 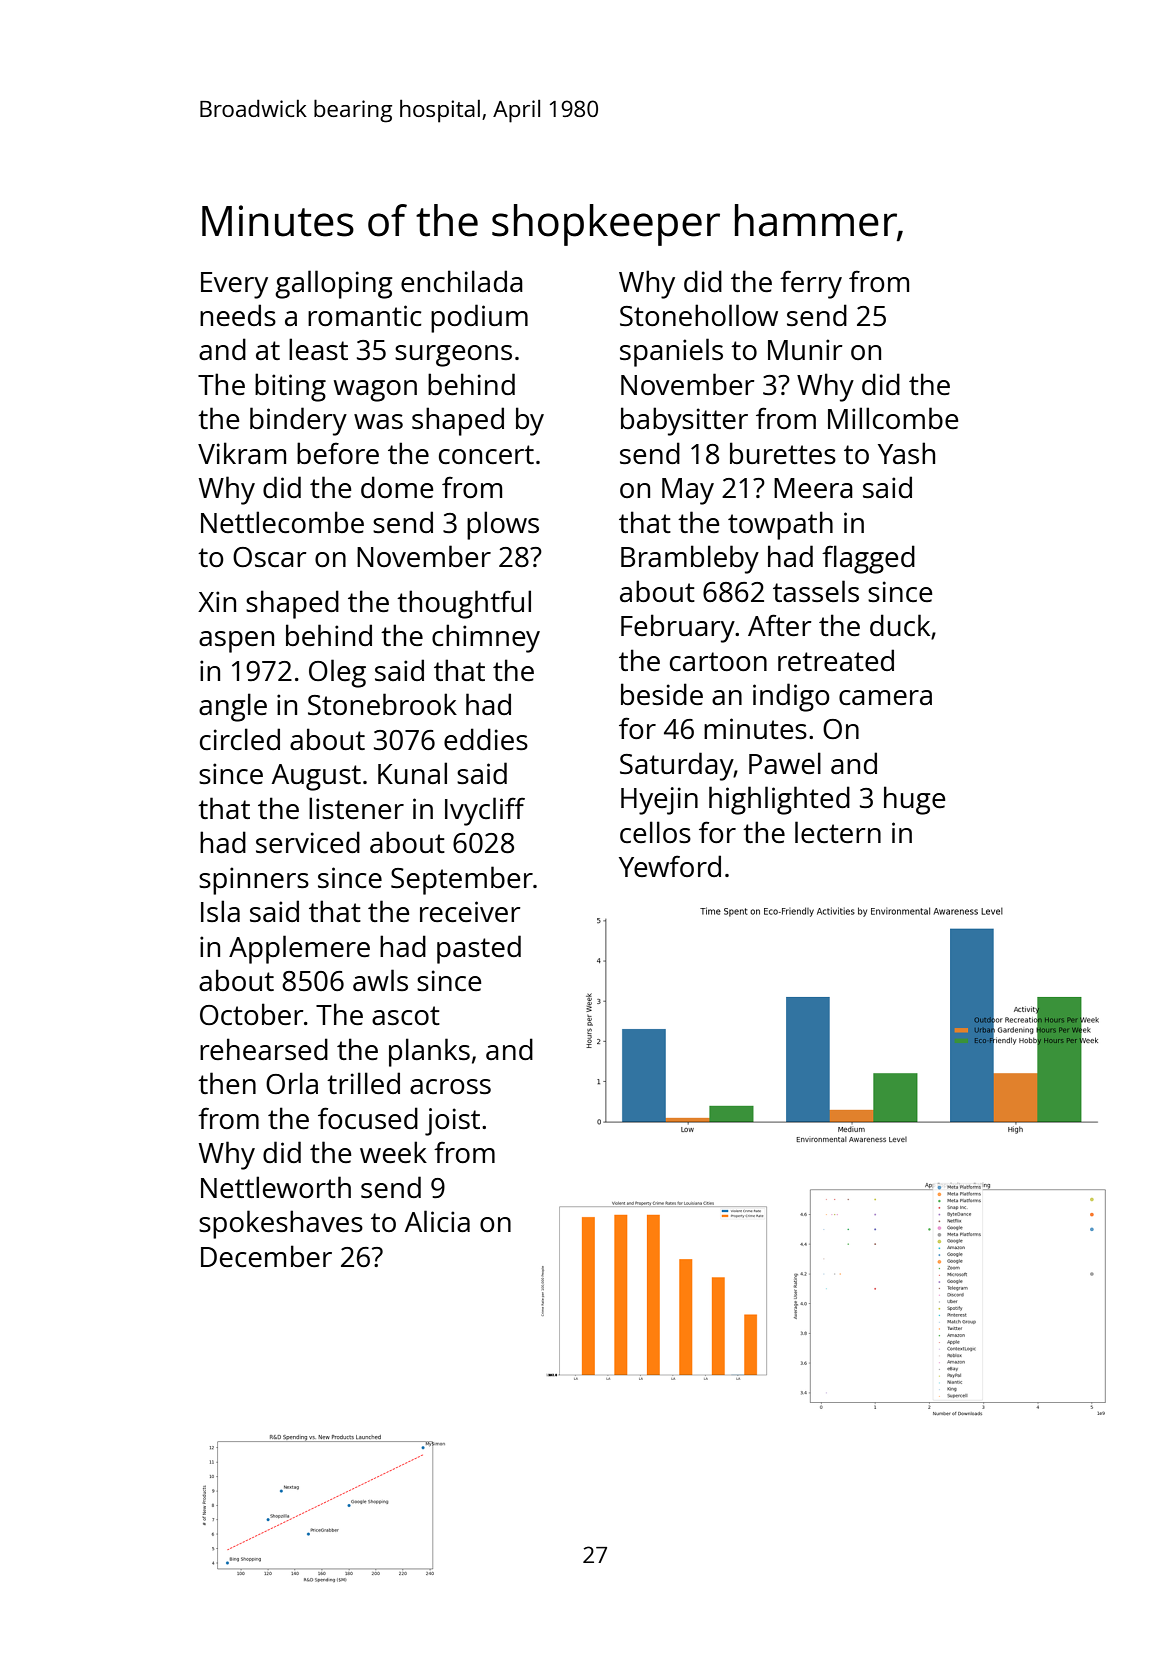 I want to click on Vikram, so click(x=242, y=453).
